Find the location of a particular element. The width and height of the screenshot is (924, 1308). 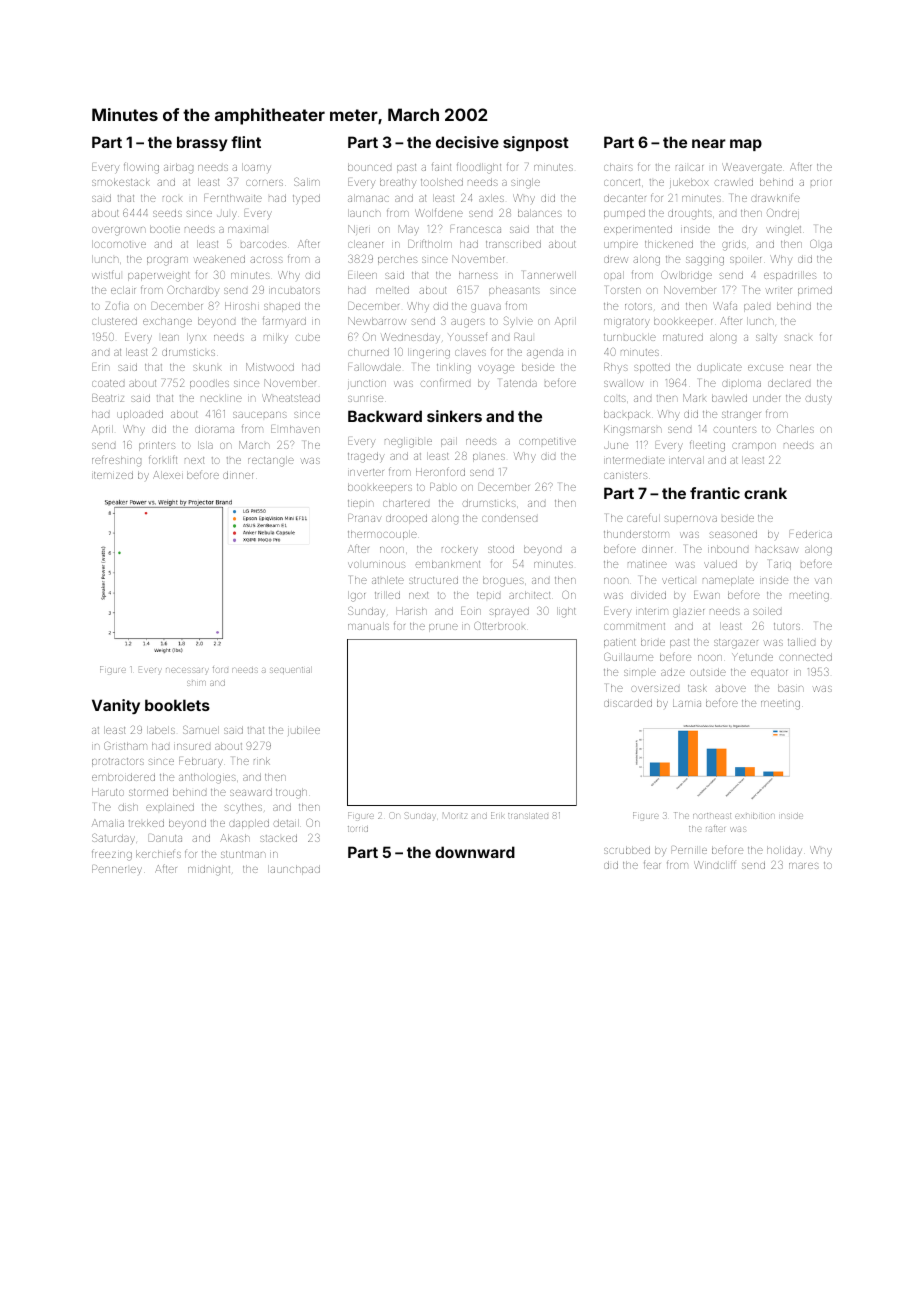

bounced is located at coordinates (369, 167).
